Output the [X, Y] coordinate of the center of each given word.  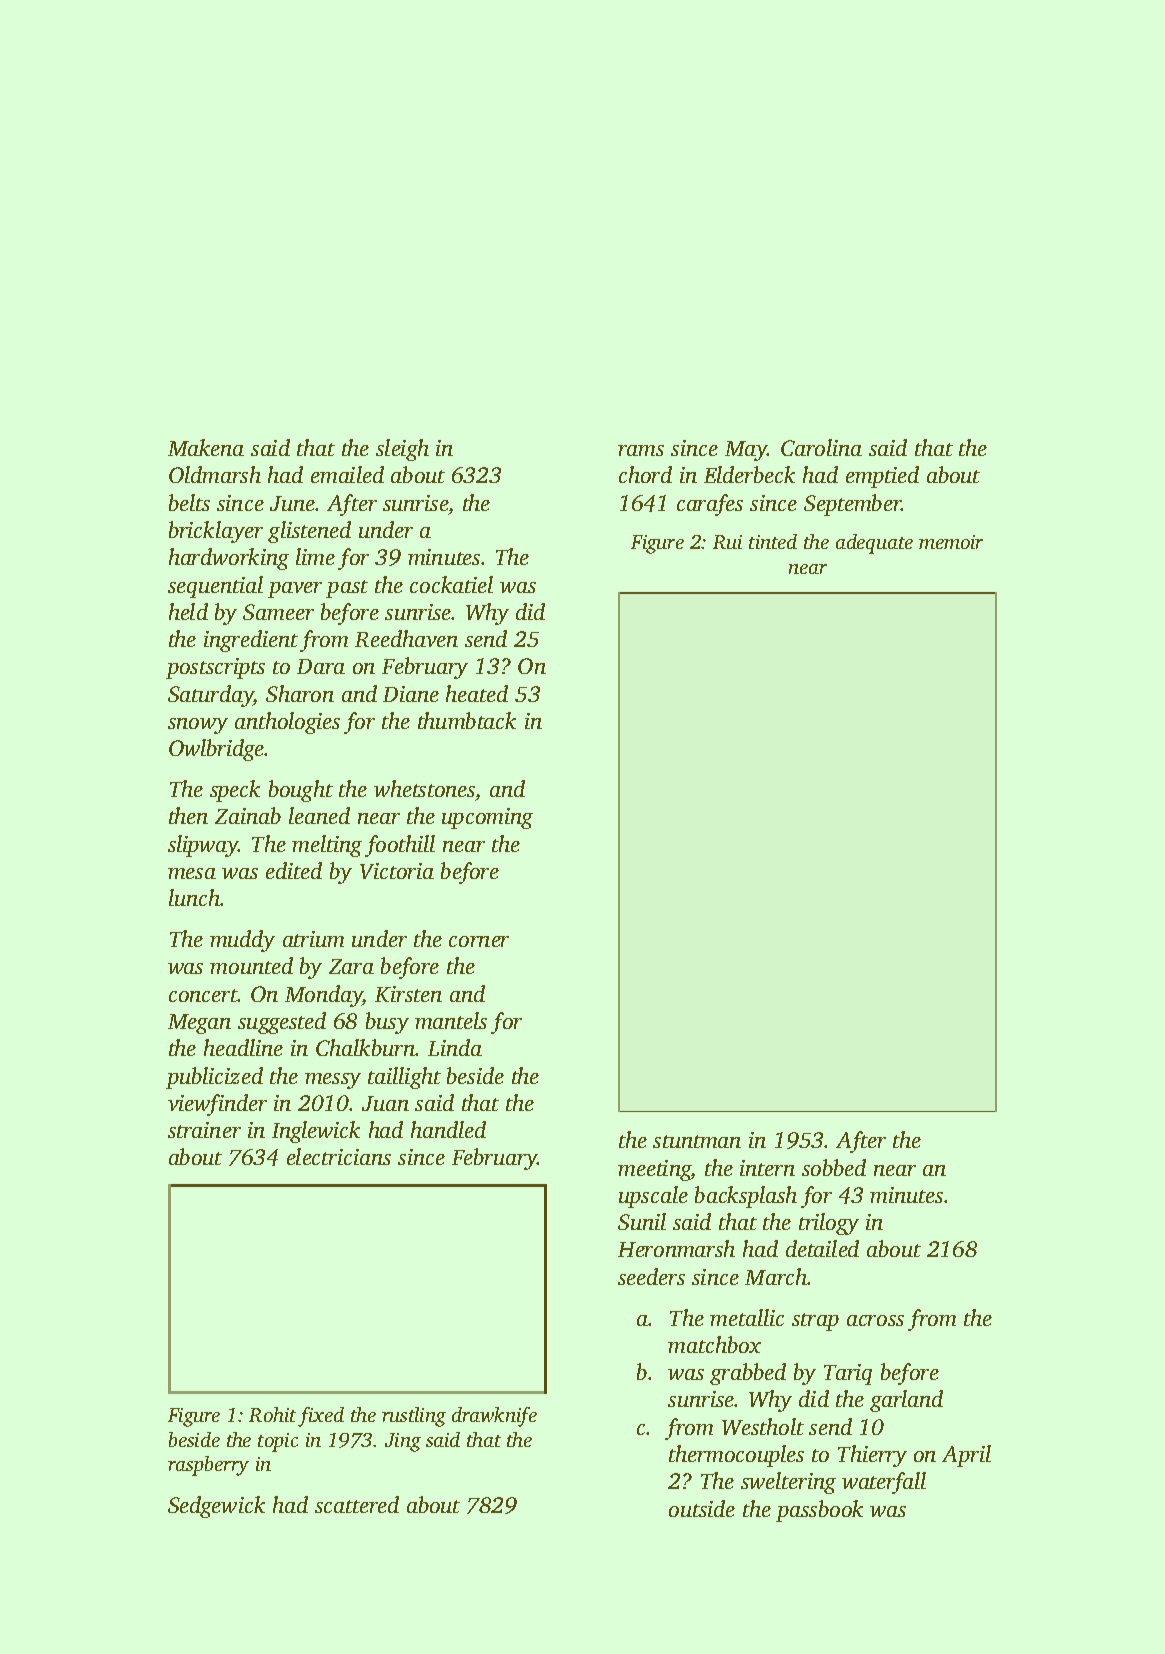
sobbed [834, 1167]
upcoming [487, 818]
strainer [204, 1130]
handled [448, 1129]
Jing [403, 1442]
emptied [882, 477]
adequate [874, 544]
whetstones [424, 788]
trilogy [829, 1224]
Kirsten [408, 994]
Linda [455, 1047]
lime [315, 556]
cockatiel [451, 584]
